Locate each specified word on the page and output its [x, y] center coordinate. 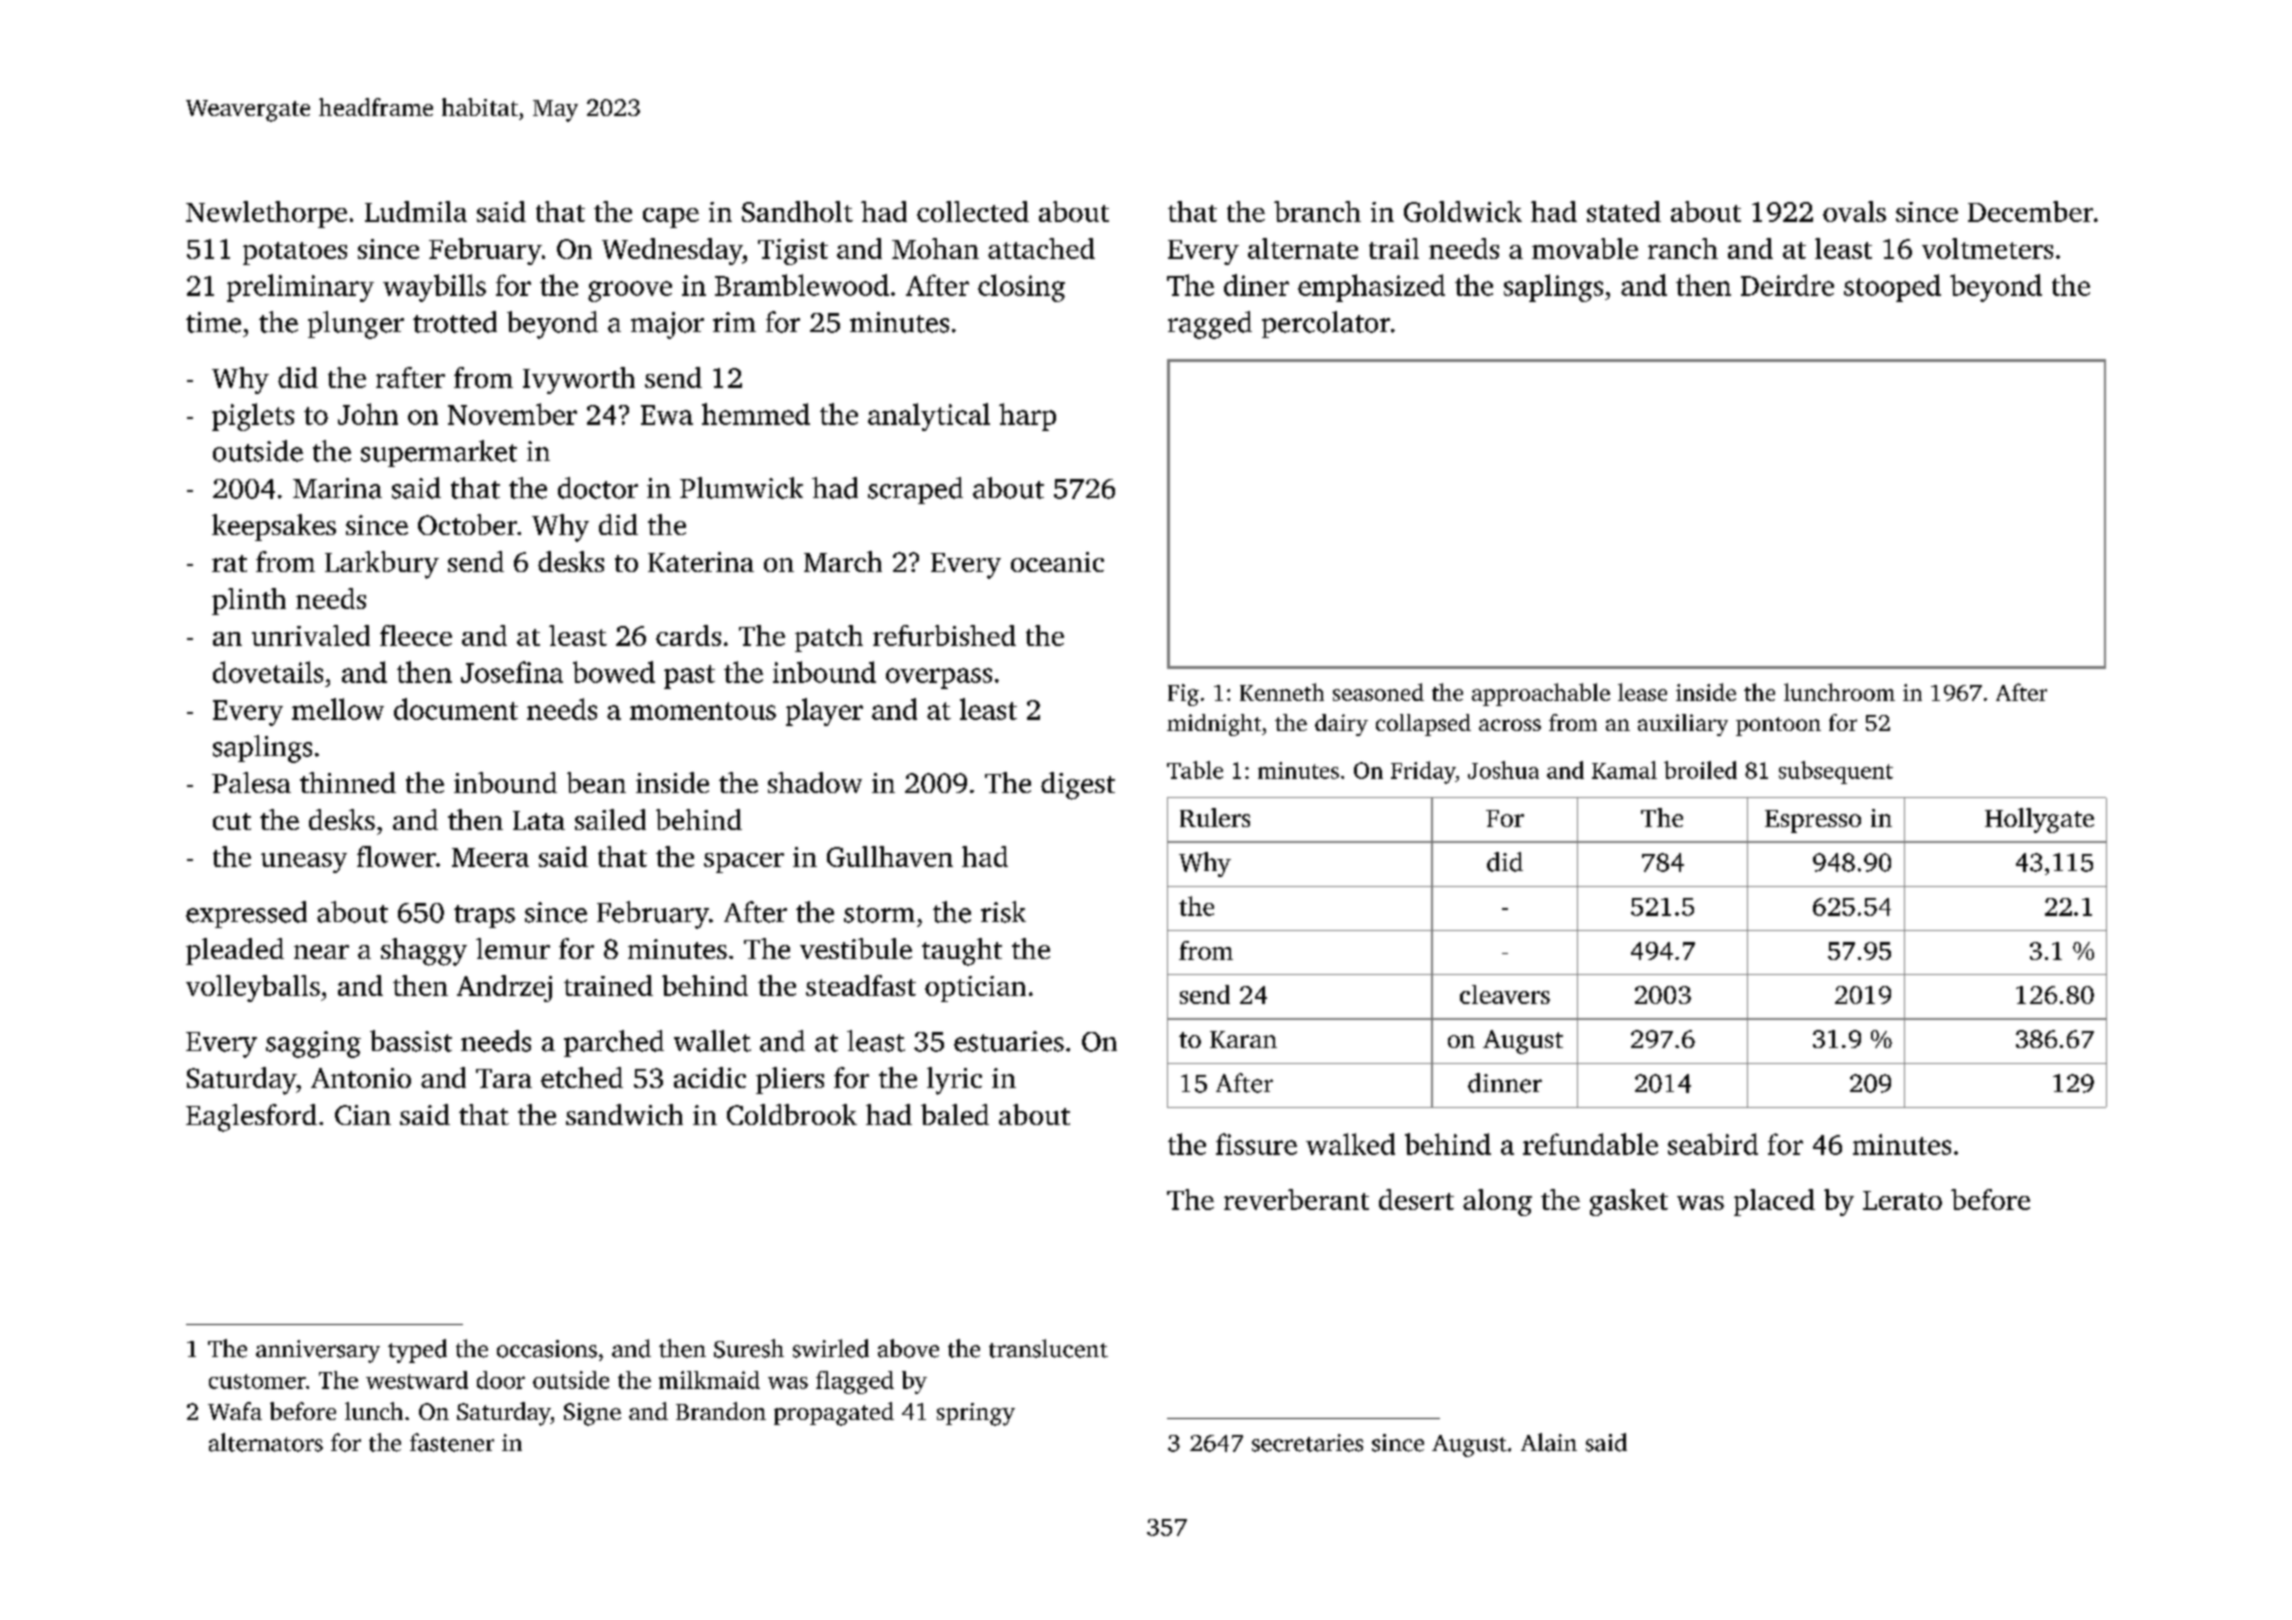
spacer [744, 863]
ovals [1854, 211]
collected [973, 211]
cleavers [1505, 994]
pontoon [1778, 726]
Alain [1549, 1442]
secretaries [1307, 1443]
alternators [266, 1442]
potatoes [295, 253]
